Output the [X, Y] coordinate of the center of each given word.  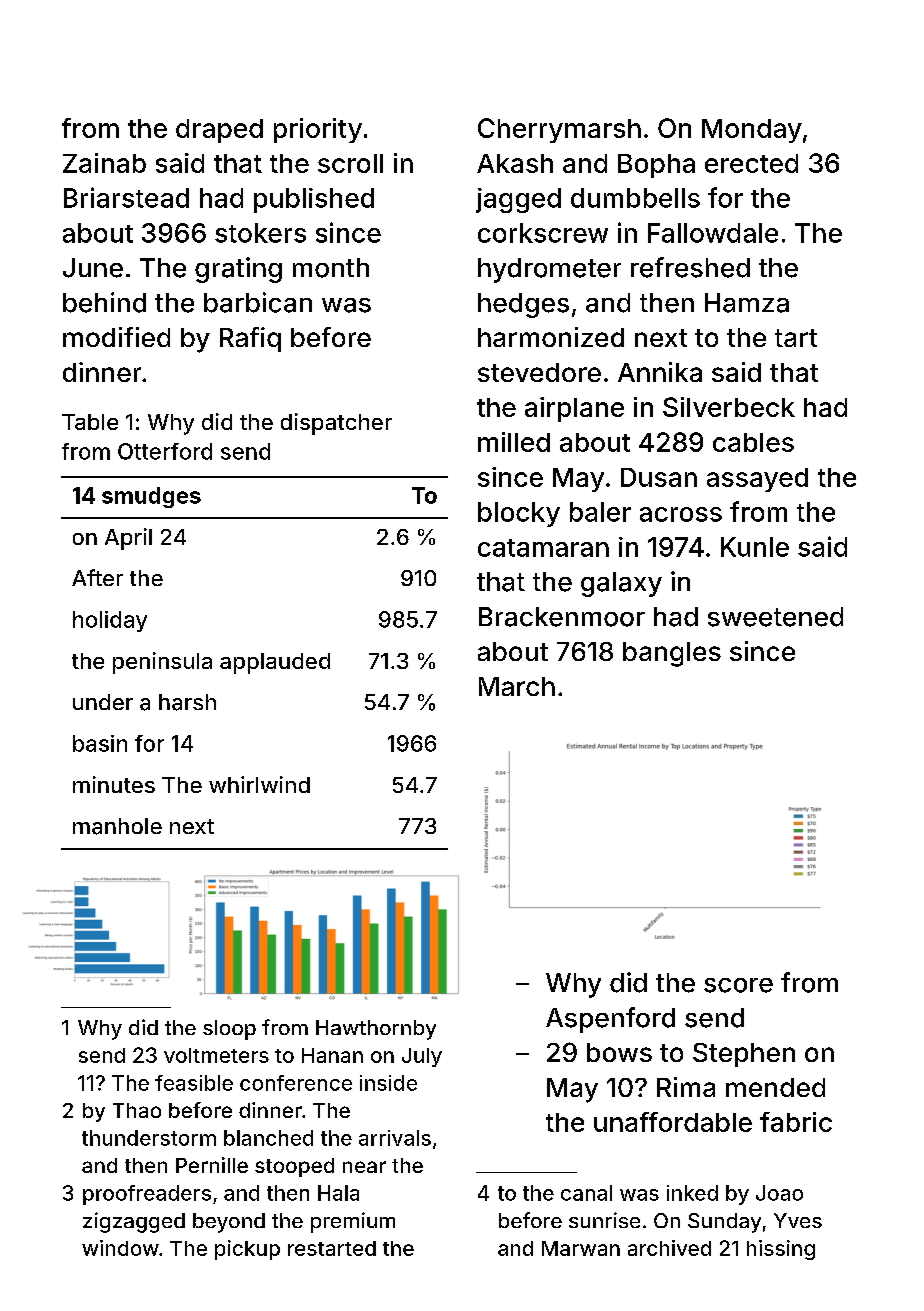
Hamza [747, 303]
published [314, 200]
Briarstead [126, 197]
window [120, 1248]
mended [775, 1087]
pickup [247, 1250]
